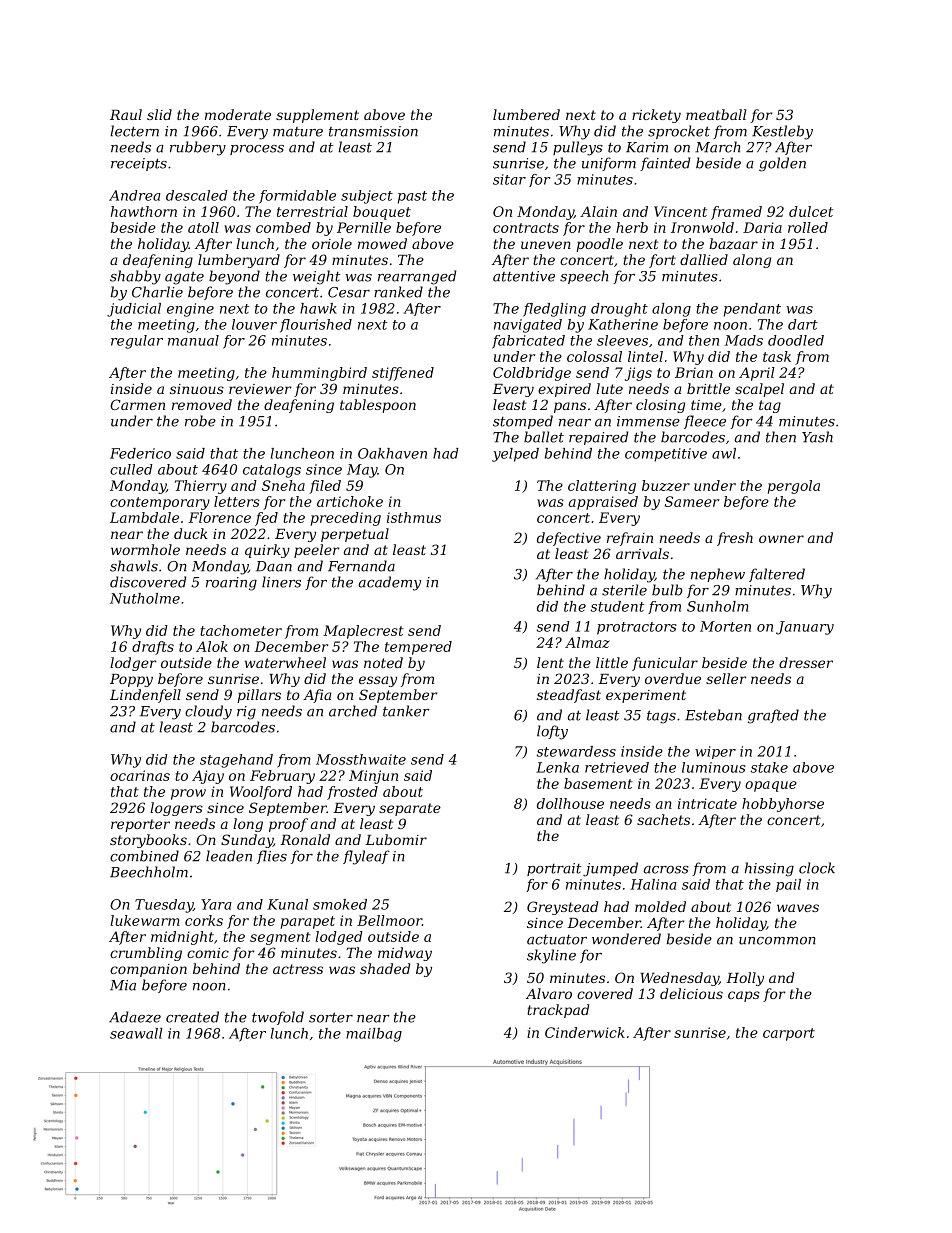 Image resolution: width=952 pixels, height=1233 pixels. Describe the element at coordinates (238, 114) in the screenshot. I see `moderate` at that location.
